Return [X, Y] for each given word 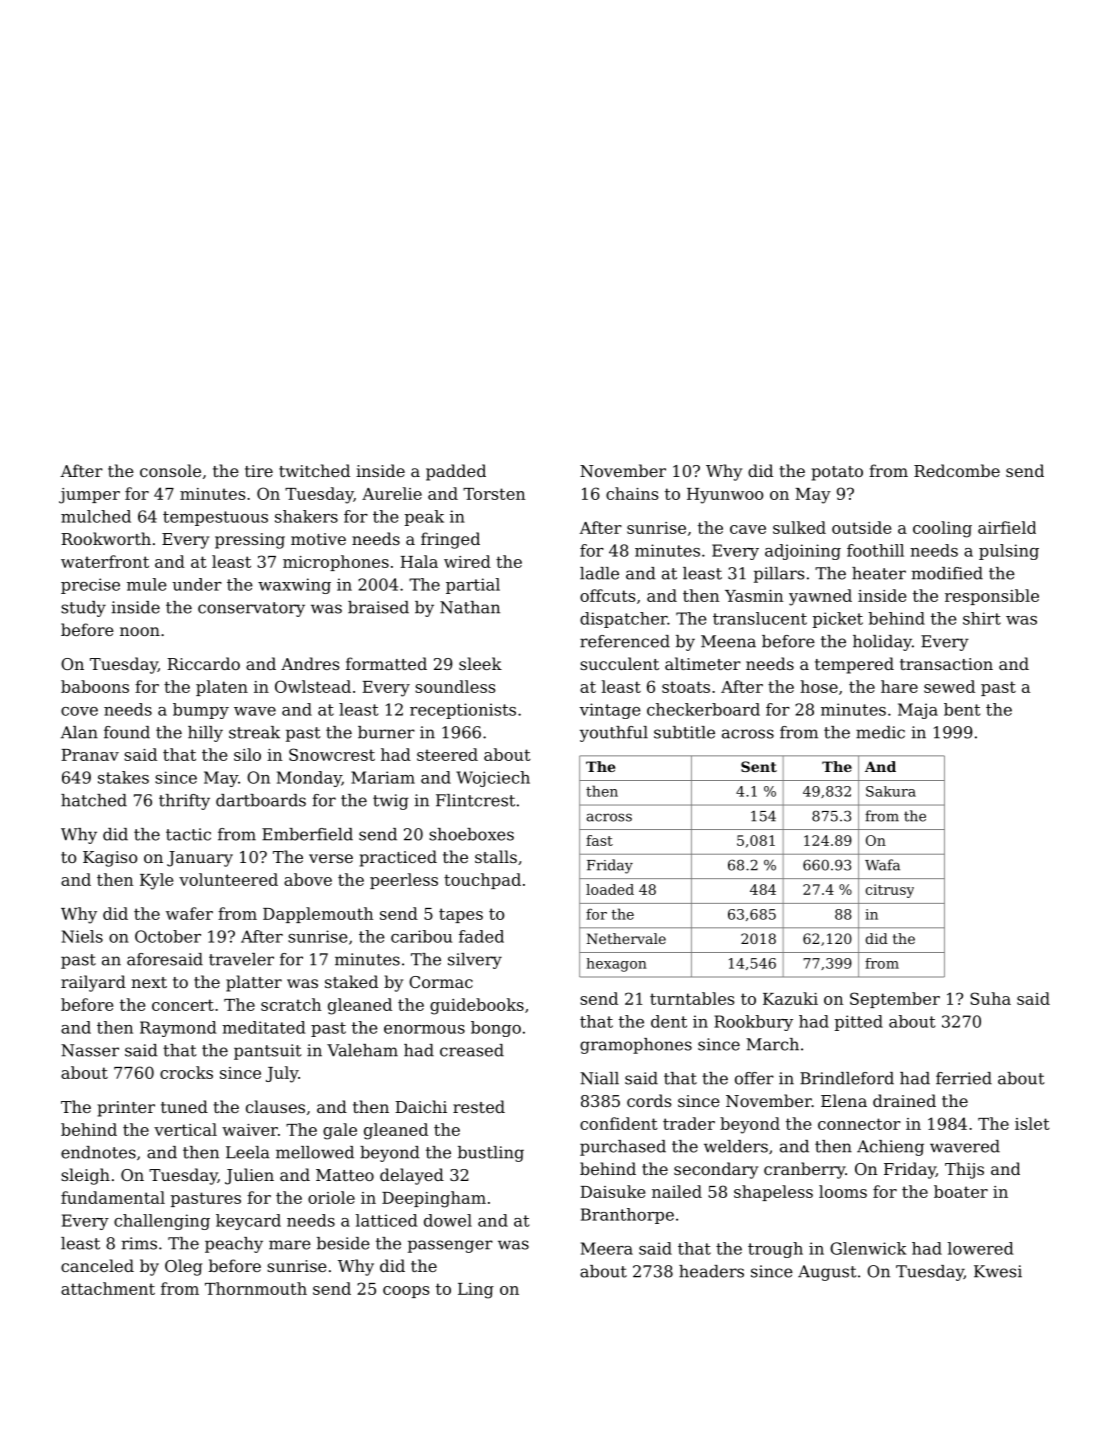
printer [126, 1109]
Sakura [891, 791]
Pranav [90, 755]
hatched [94, 800]
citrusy [890, 891]
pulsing [1009, 552]
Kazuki [790, 998]
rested [479, 1106]
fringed [450, 540]
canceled [97, 1265]
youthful [614, 734]
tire [259, 471]
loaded [610, 889]
